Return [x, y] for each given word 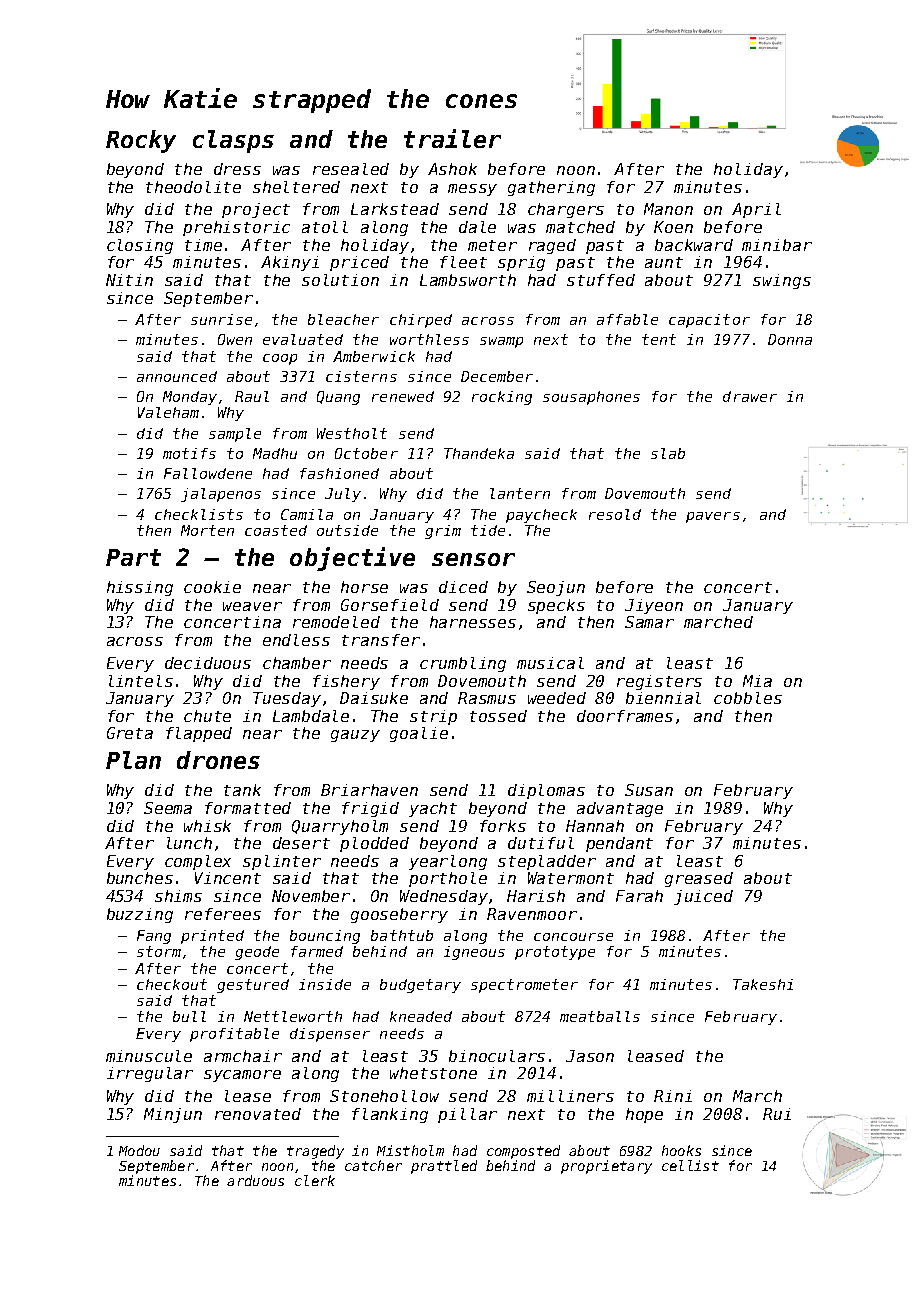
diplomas [546, 791]
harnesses [473, 622]
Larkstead [395, 209]
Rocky [141, 141]
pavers [713, 517]
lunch [189, 843]
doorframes [625, 716]
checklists [199, 514]
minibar [777, 245]
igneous [474, 953]
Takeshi [763, 984]
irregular [150, 1074]
